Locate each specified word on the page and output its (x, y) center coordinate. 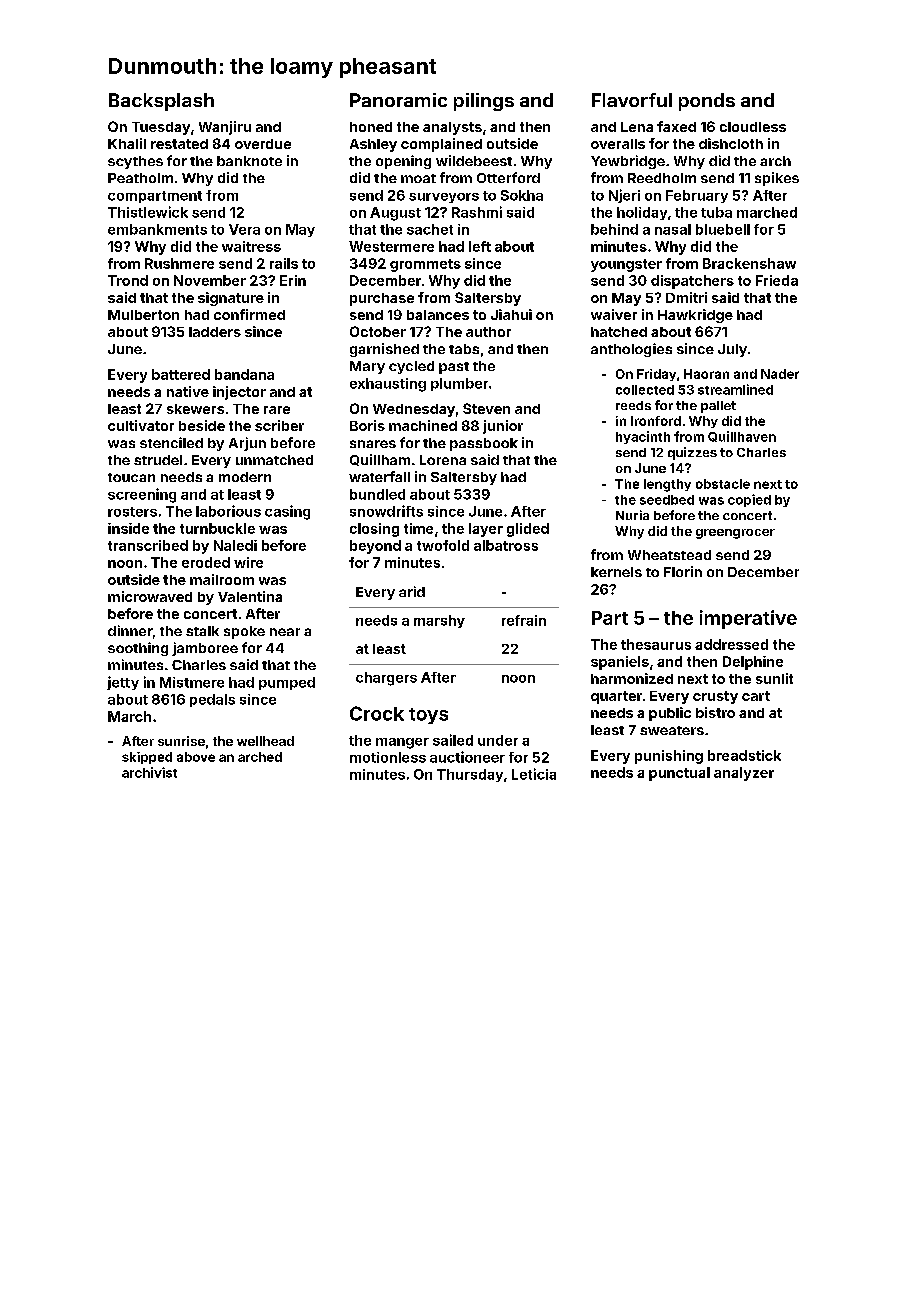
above (196, 757)
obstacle (723, 484)
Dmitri (686, 297)
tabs (464, 349)
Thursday (470, 775)
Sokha (522, 195)
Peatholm (140, 178)
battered (181, 374)
